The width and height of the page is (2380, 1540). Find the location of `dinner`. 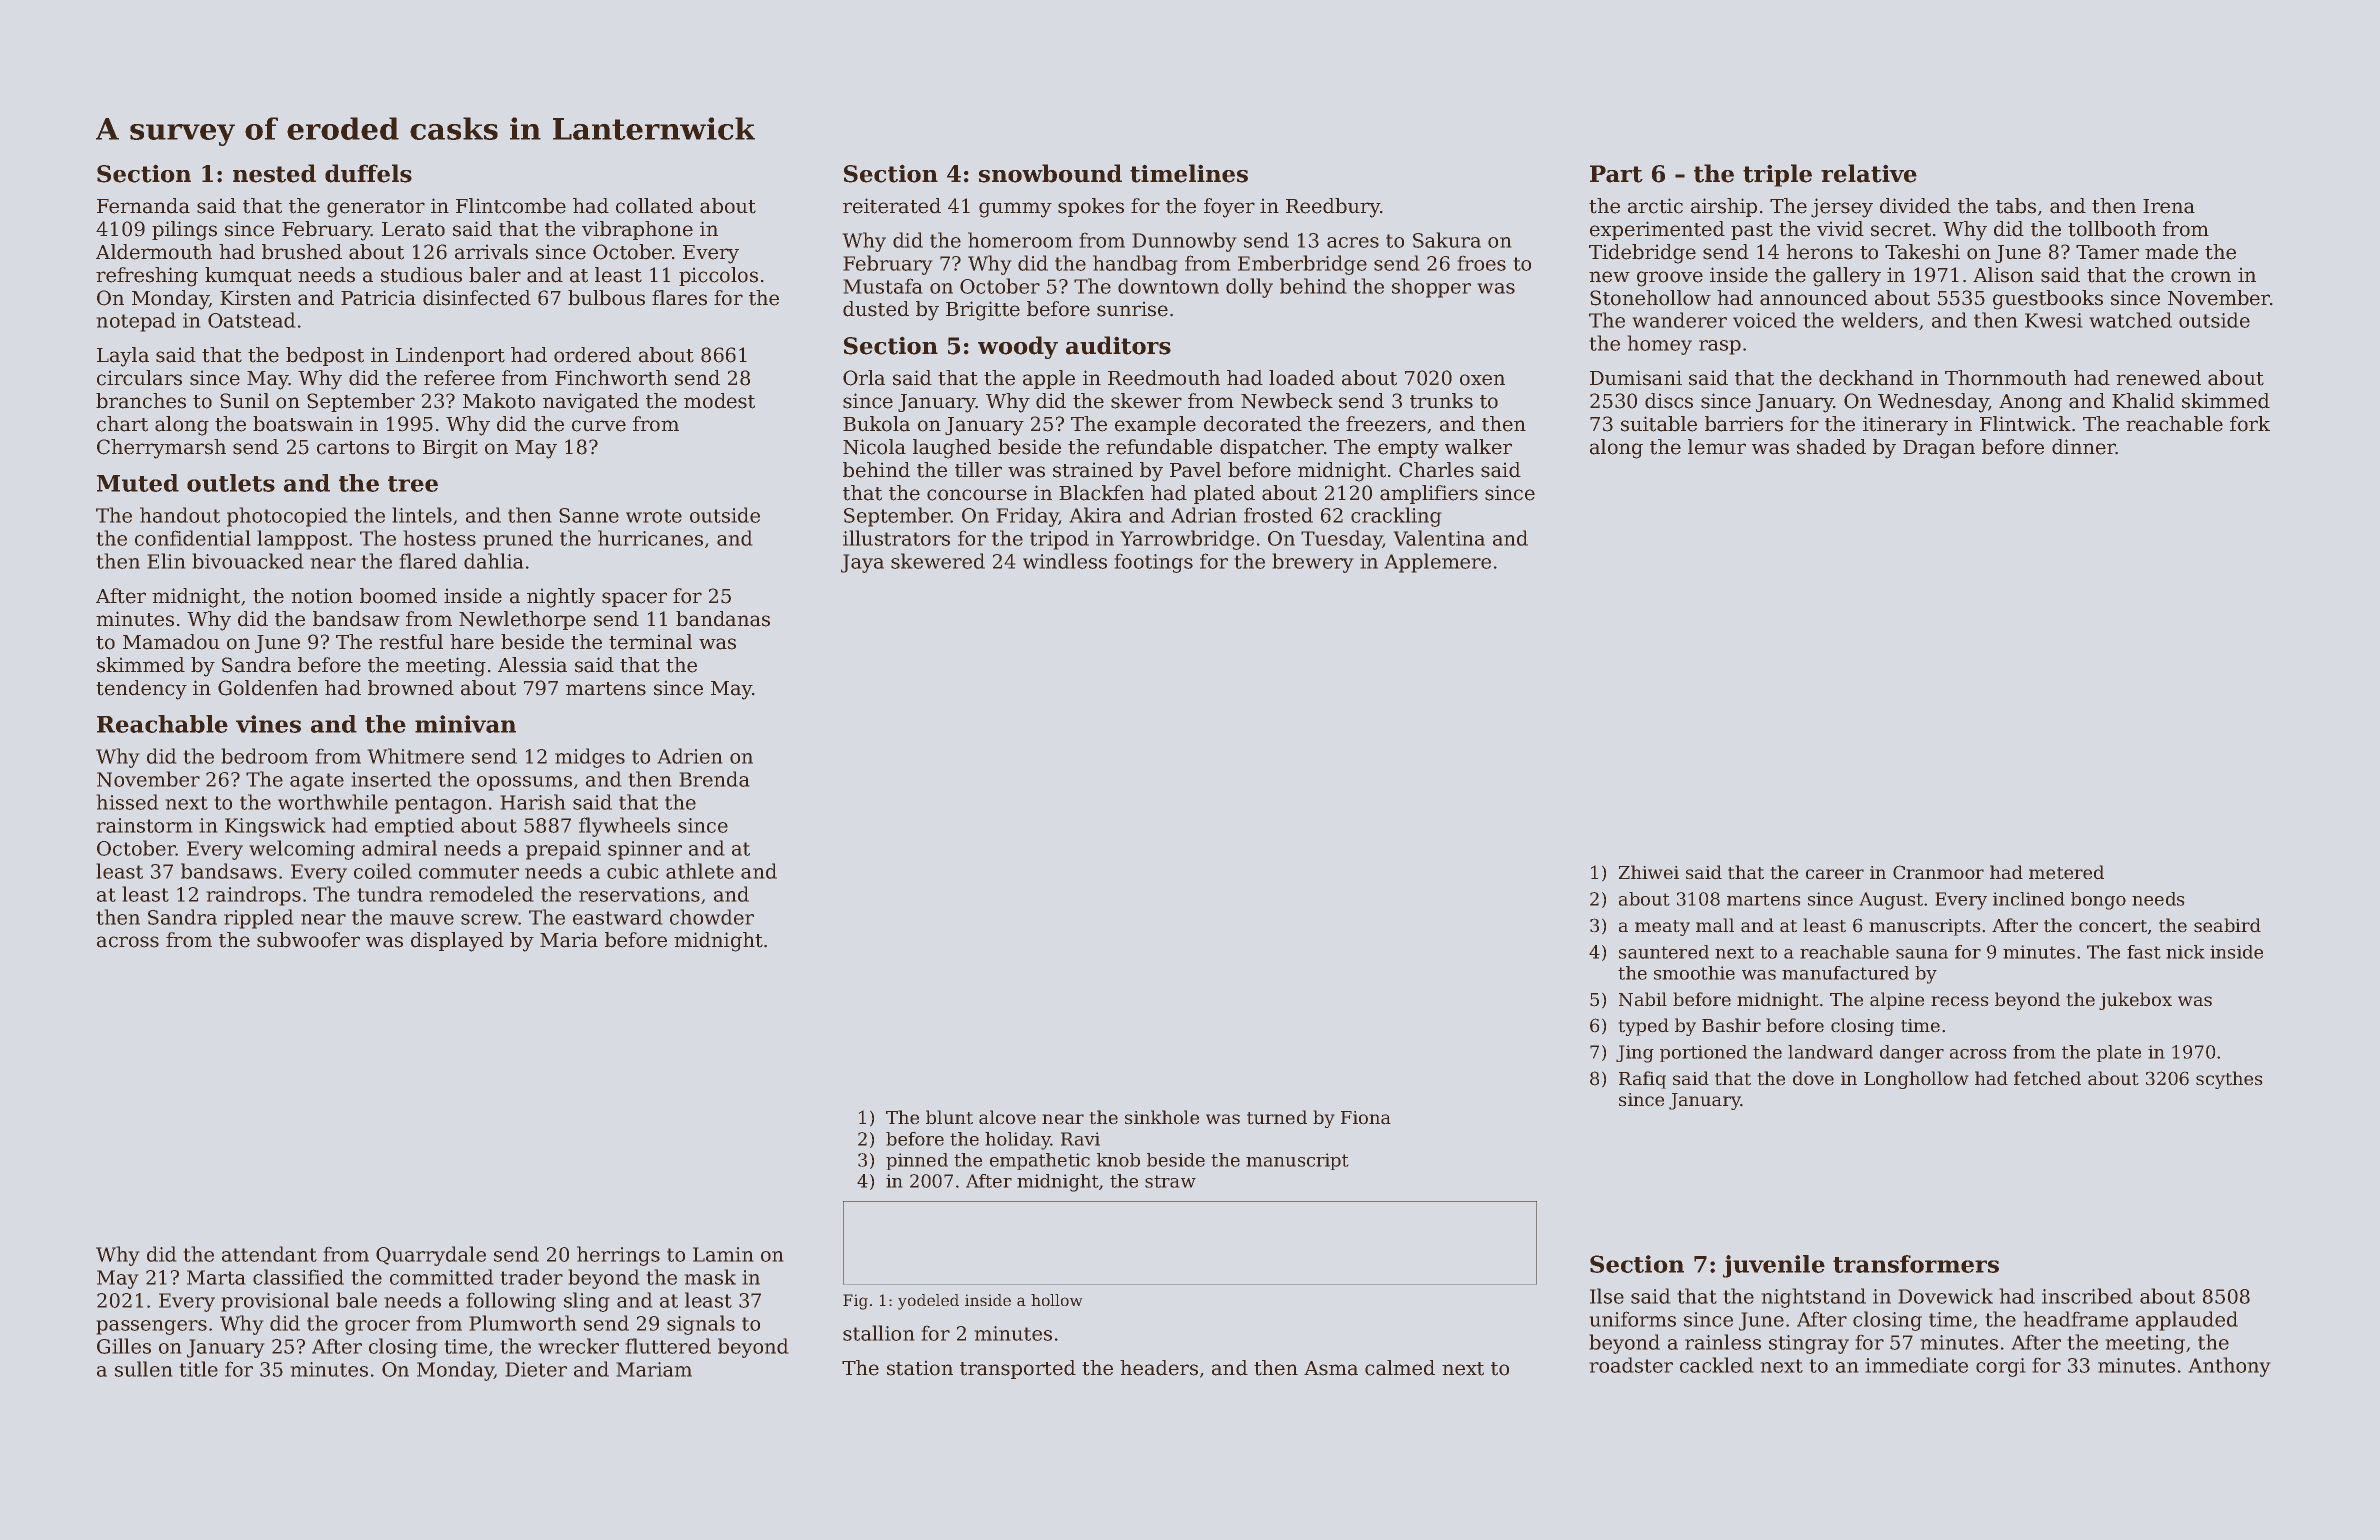

dinner is located at coordinates (2084, 447).
